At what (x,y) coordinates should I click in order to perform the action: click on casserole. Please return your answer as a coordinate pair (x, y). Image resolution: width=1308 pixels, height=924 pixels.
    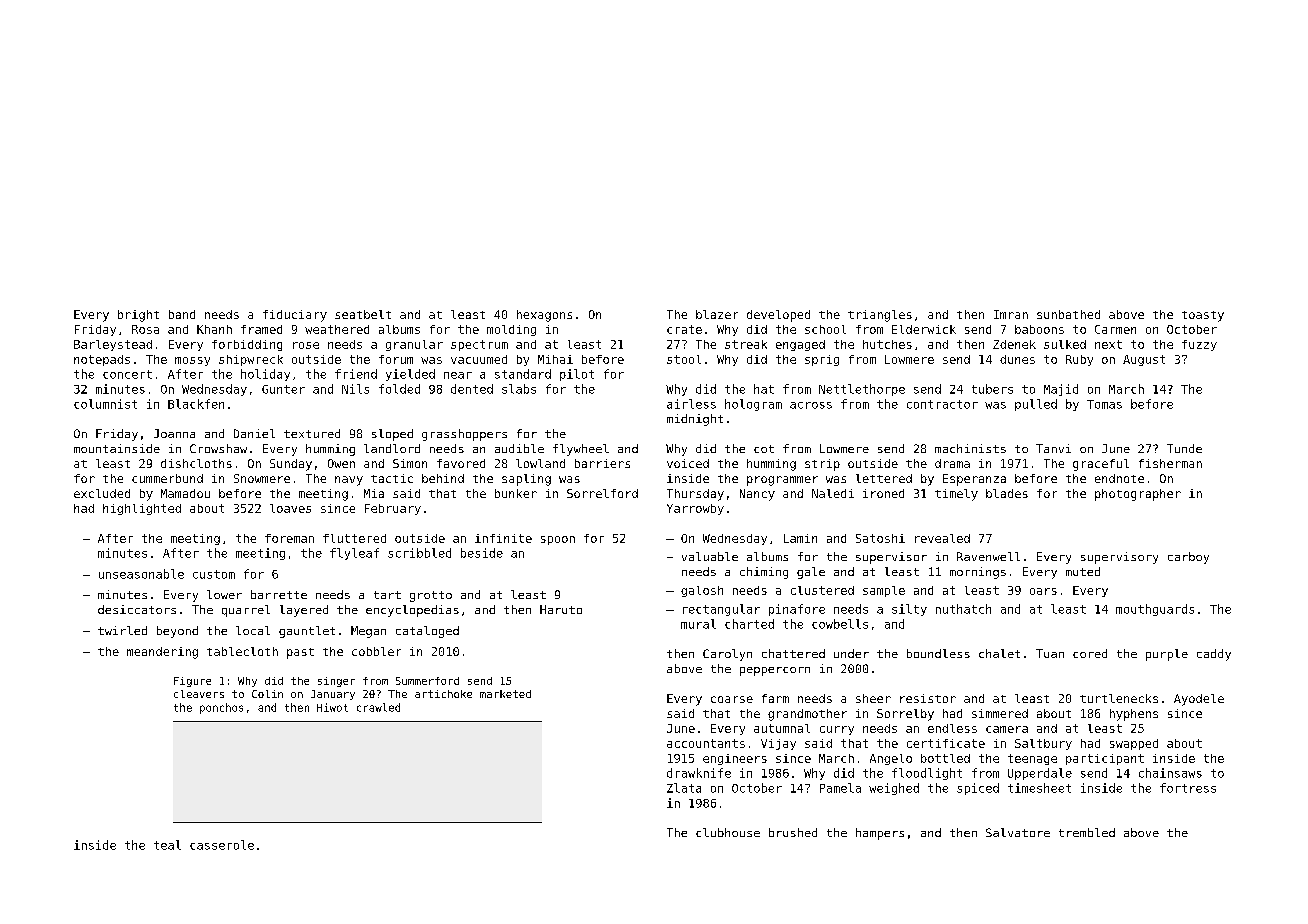
    Looking at the image, I should click on (222, 845).
